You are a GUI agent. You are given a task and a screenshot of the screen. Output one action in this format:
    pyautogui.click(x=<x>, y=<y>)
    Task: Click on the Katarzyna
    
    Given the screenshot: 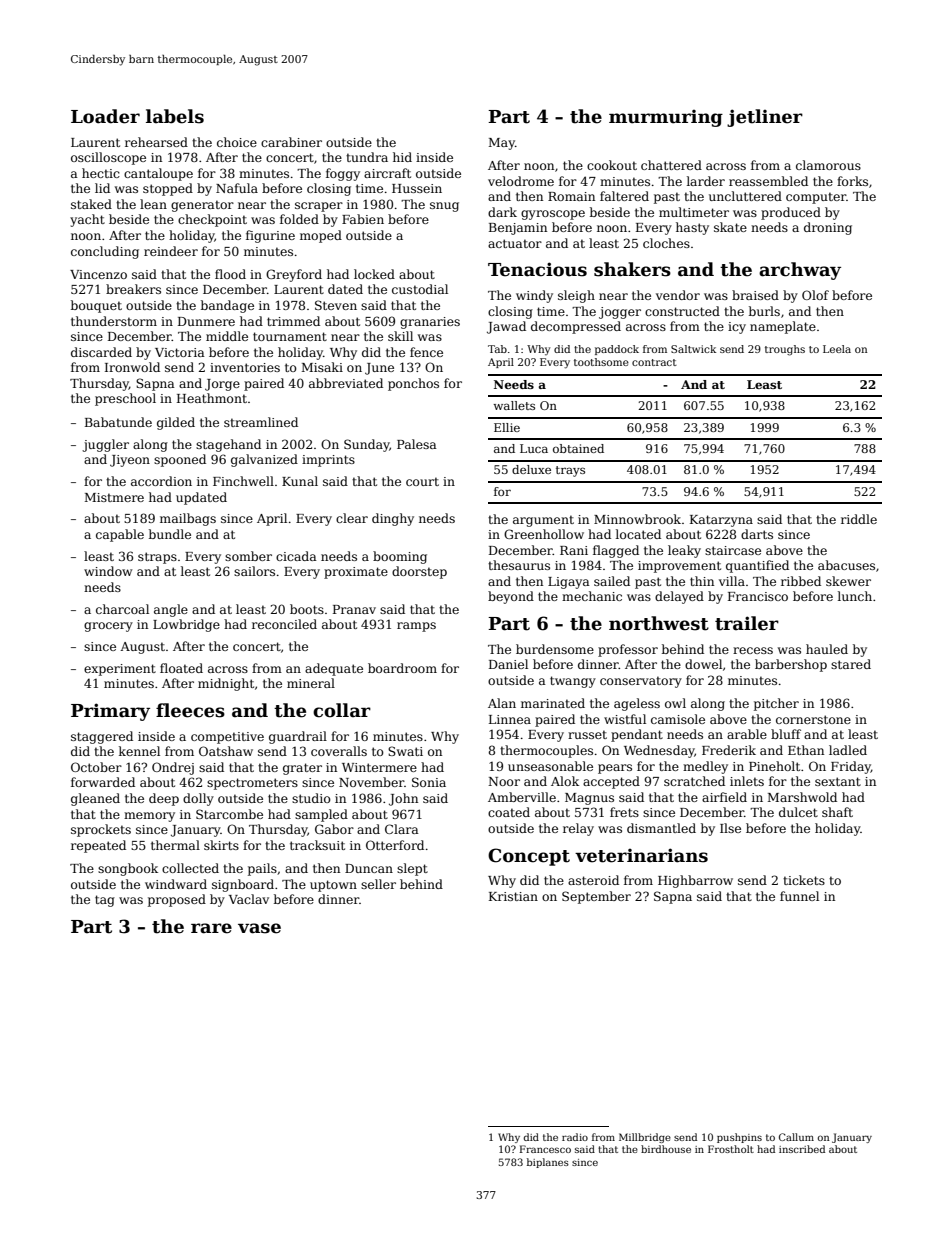 What is the action you would take?
    pyautogui.click(x=721, y=521)
